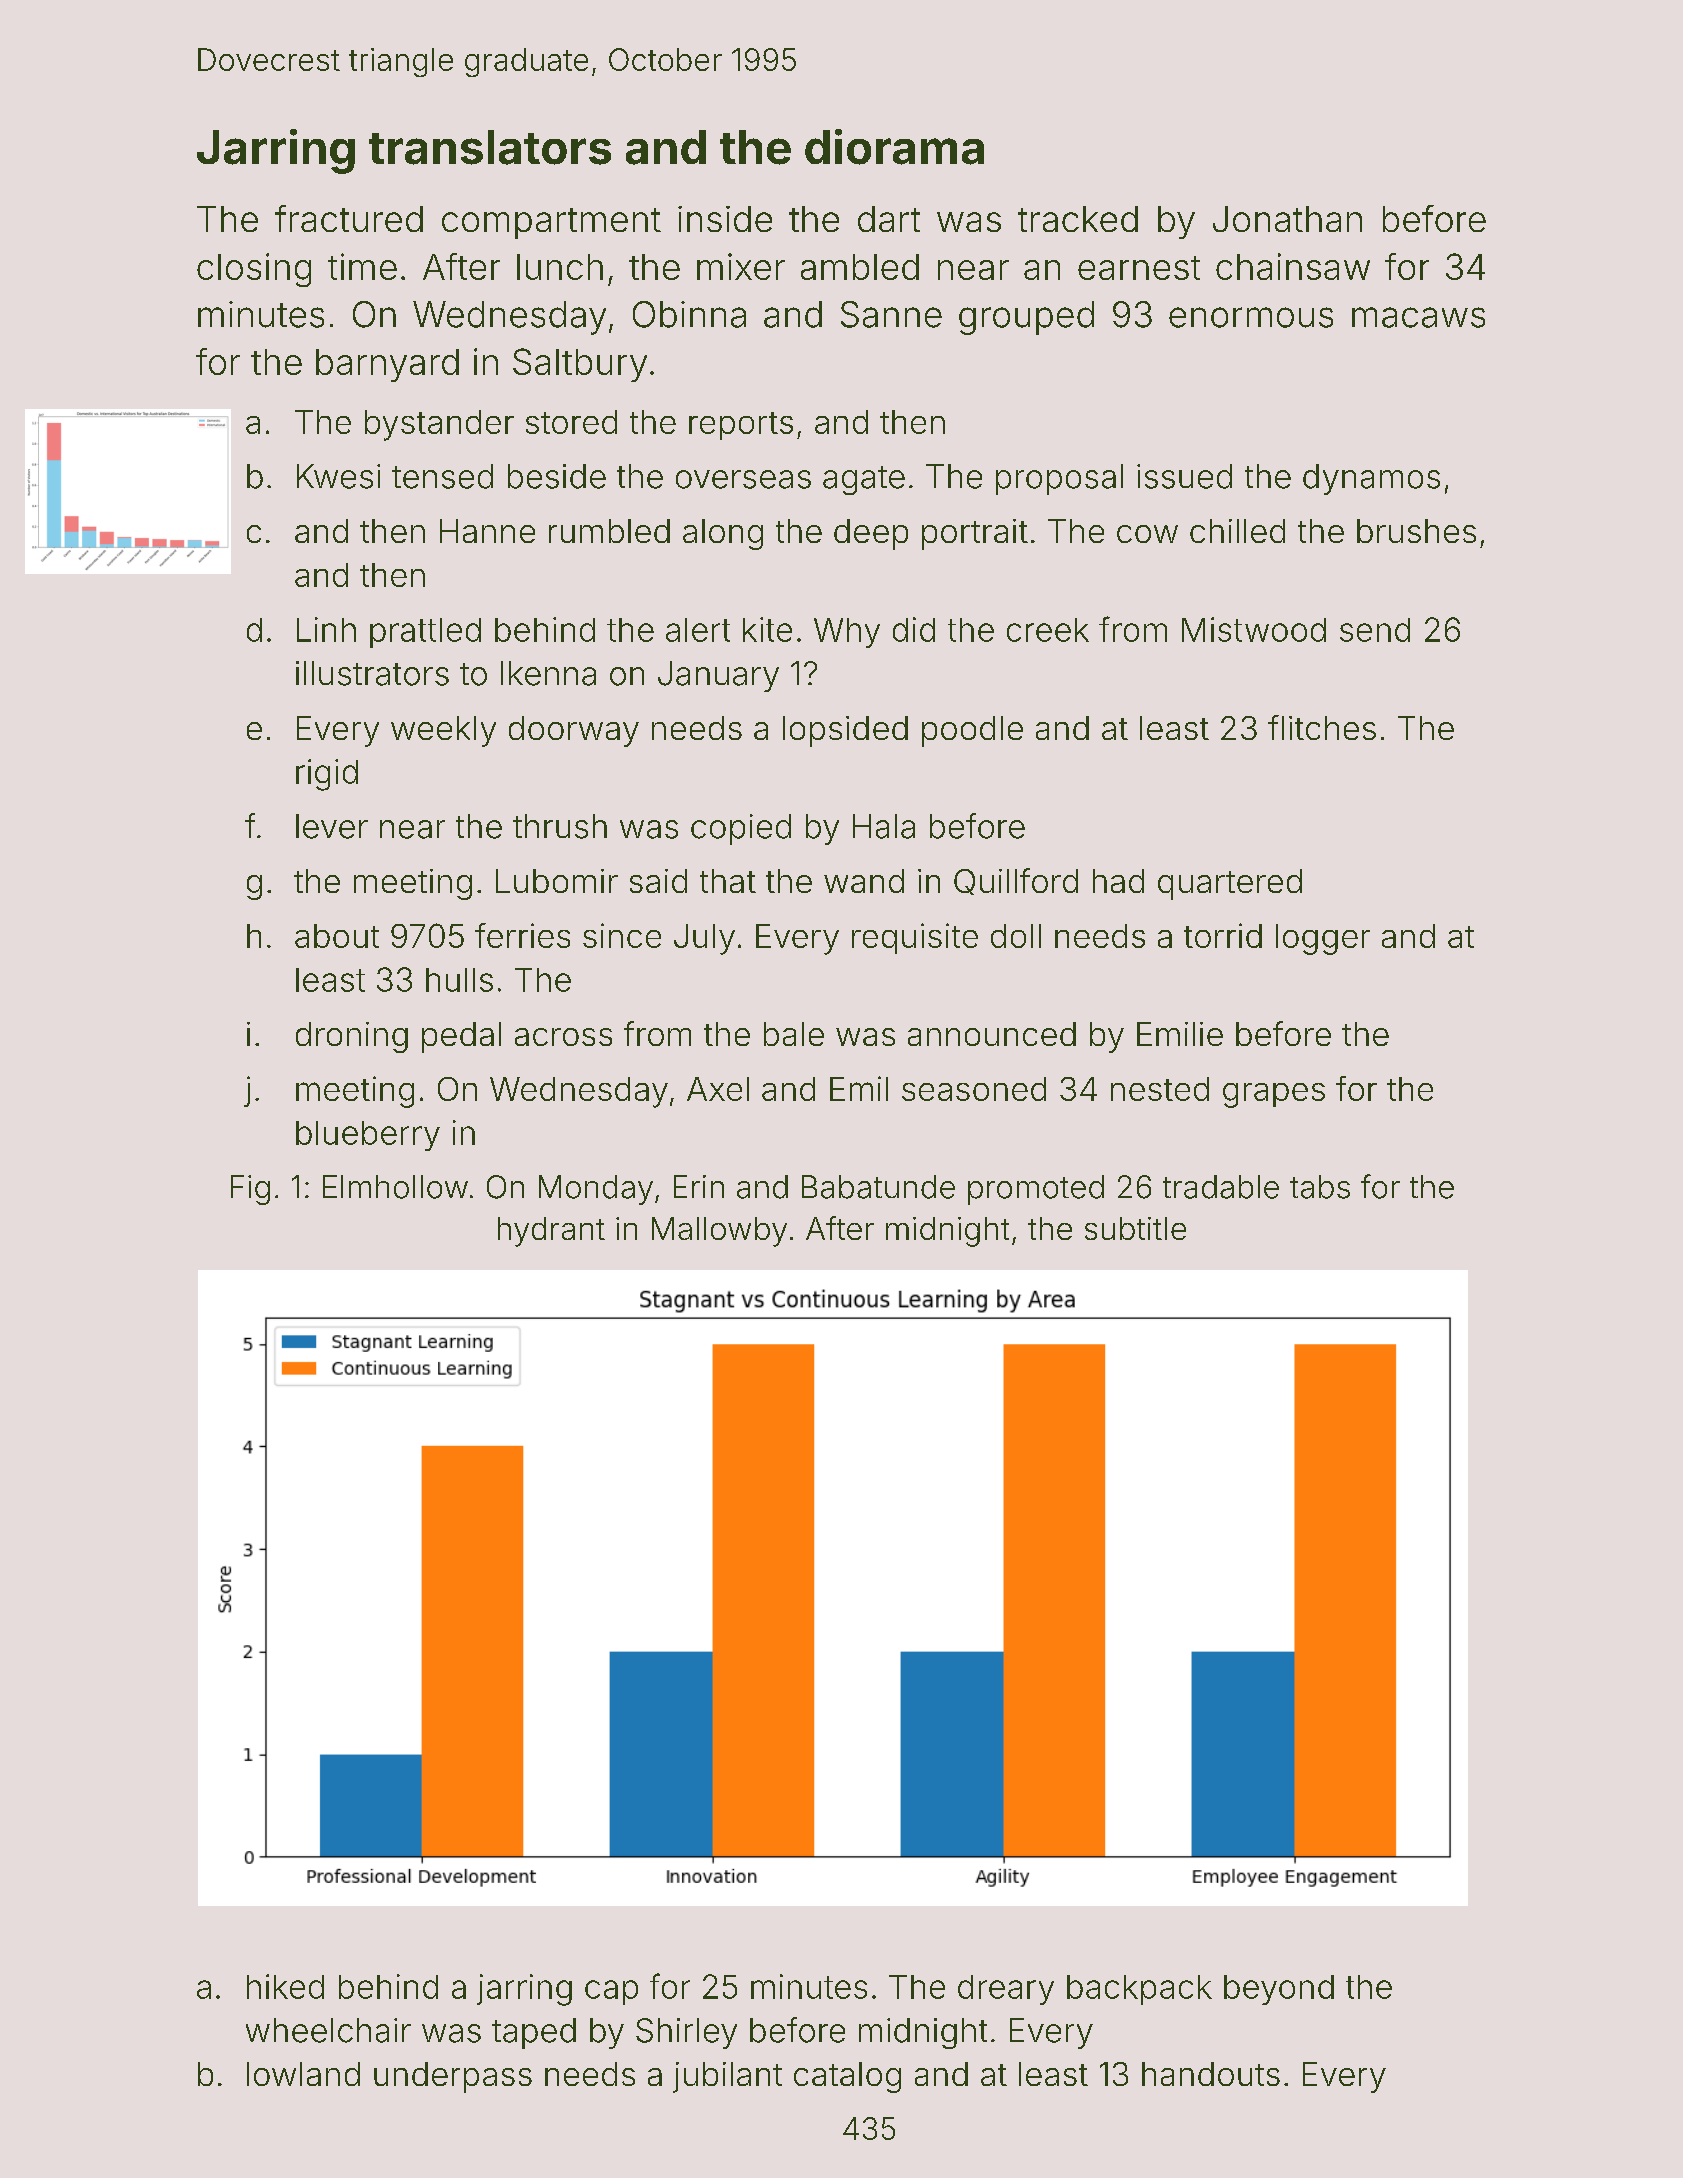  Describe the element at coordinates (1211, 2074) in the screenshot. I see `handouts` at that location.
